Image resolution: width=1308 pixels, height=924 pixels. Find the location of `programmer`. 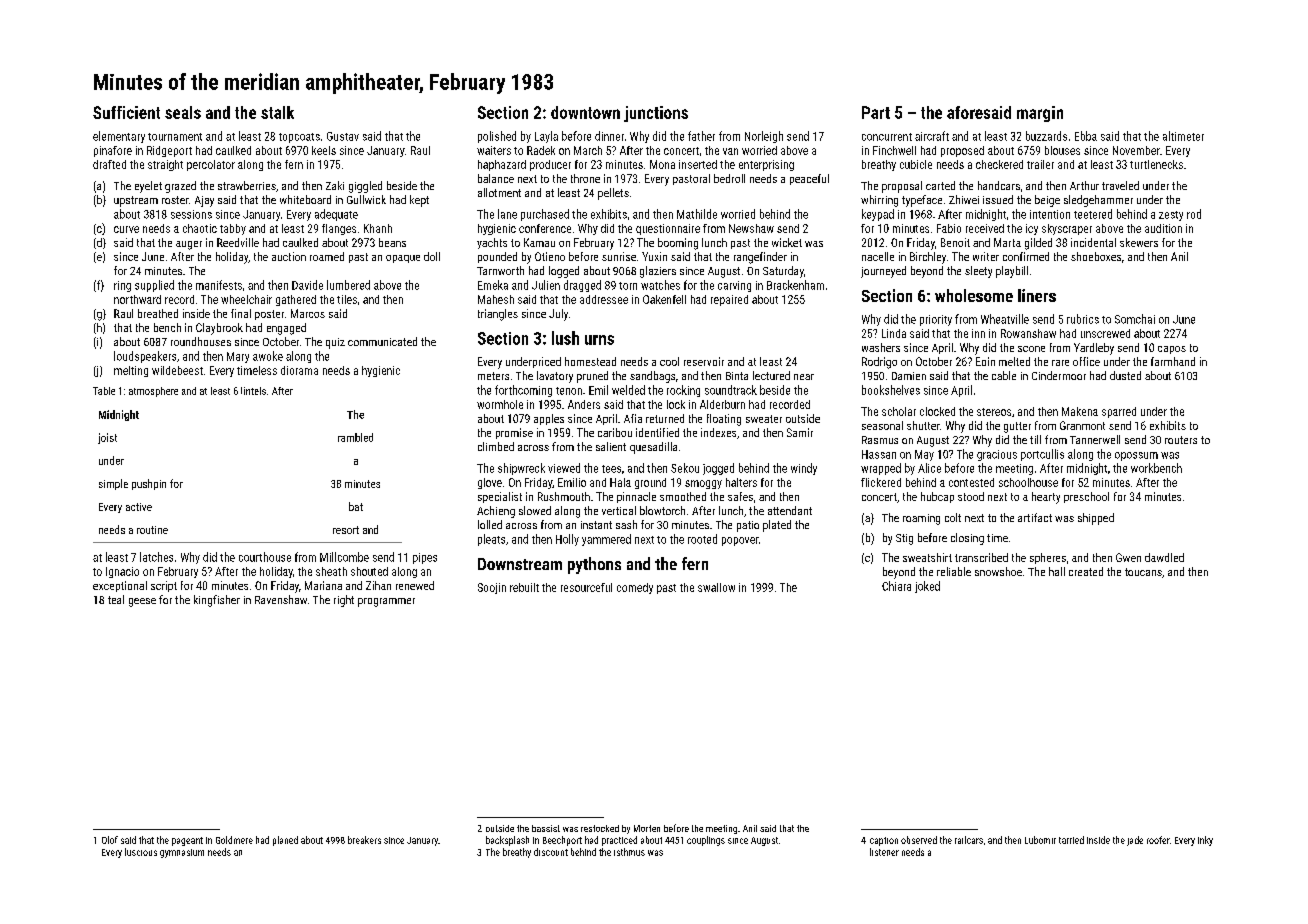

programmer is located at coordinates (386, 602).
